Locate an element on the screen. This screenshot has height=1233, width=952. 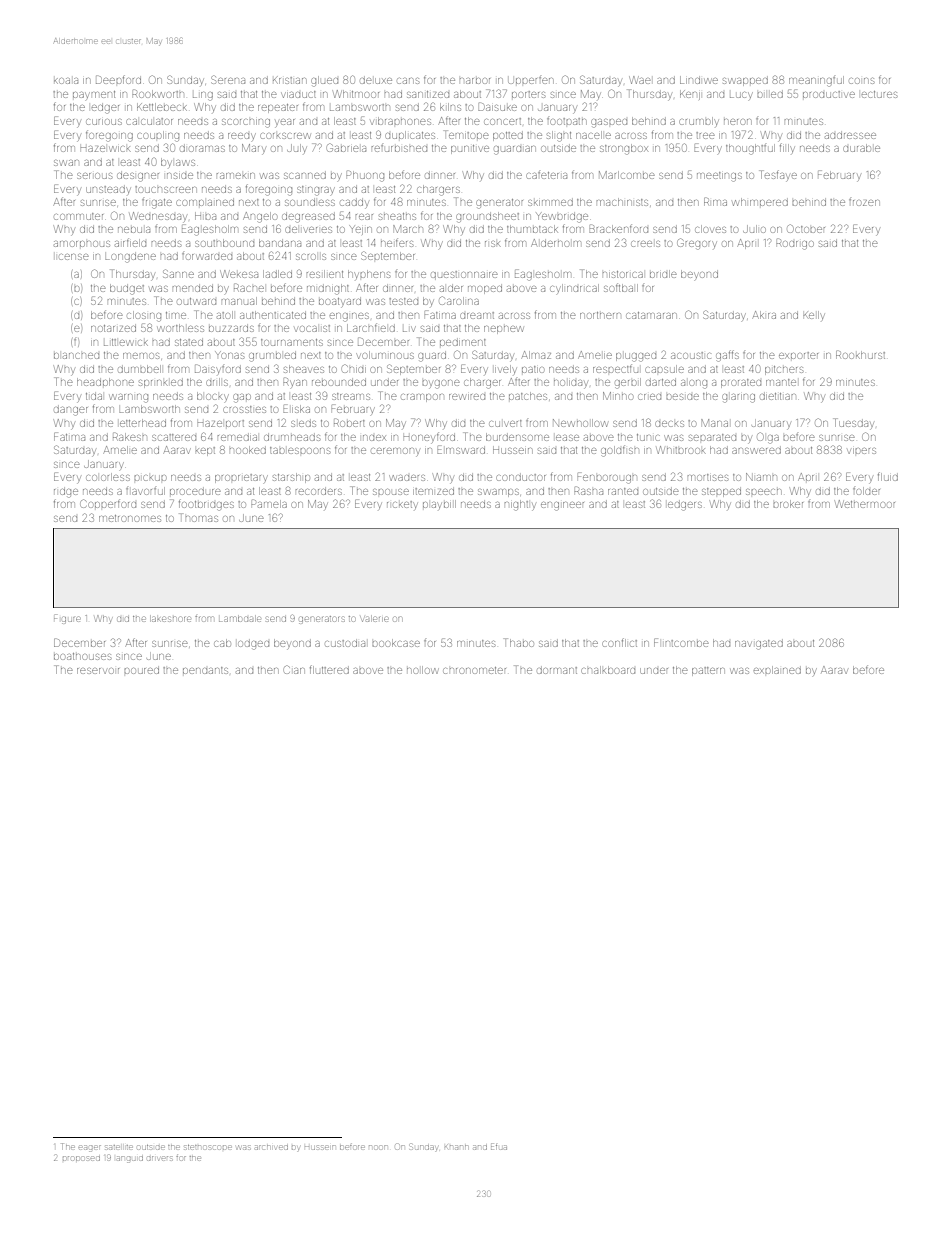
boathouses is located at coordinates (82, 656).
